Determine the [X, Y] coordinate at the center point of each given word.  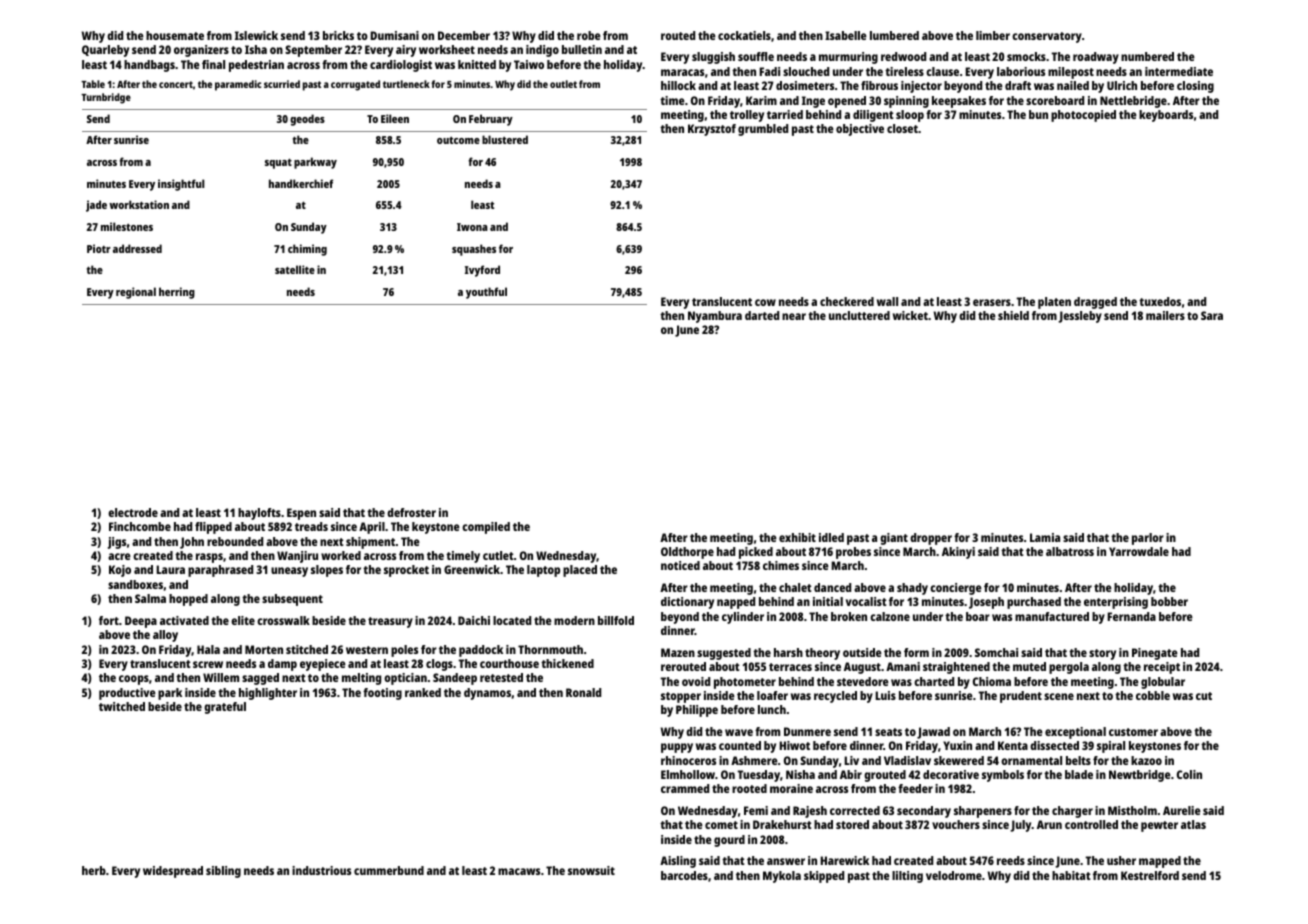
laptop [543, 571]
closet [902, 128]
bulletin [582, 49]
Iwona [472, 227]
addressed [137, 248]
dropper [931, 539]
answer [786, 861]
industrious [321, 870]
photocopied [1083, 116]
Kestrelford [1150, 875]
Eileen [395, 118]
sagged [260, 679]
